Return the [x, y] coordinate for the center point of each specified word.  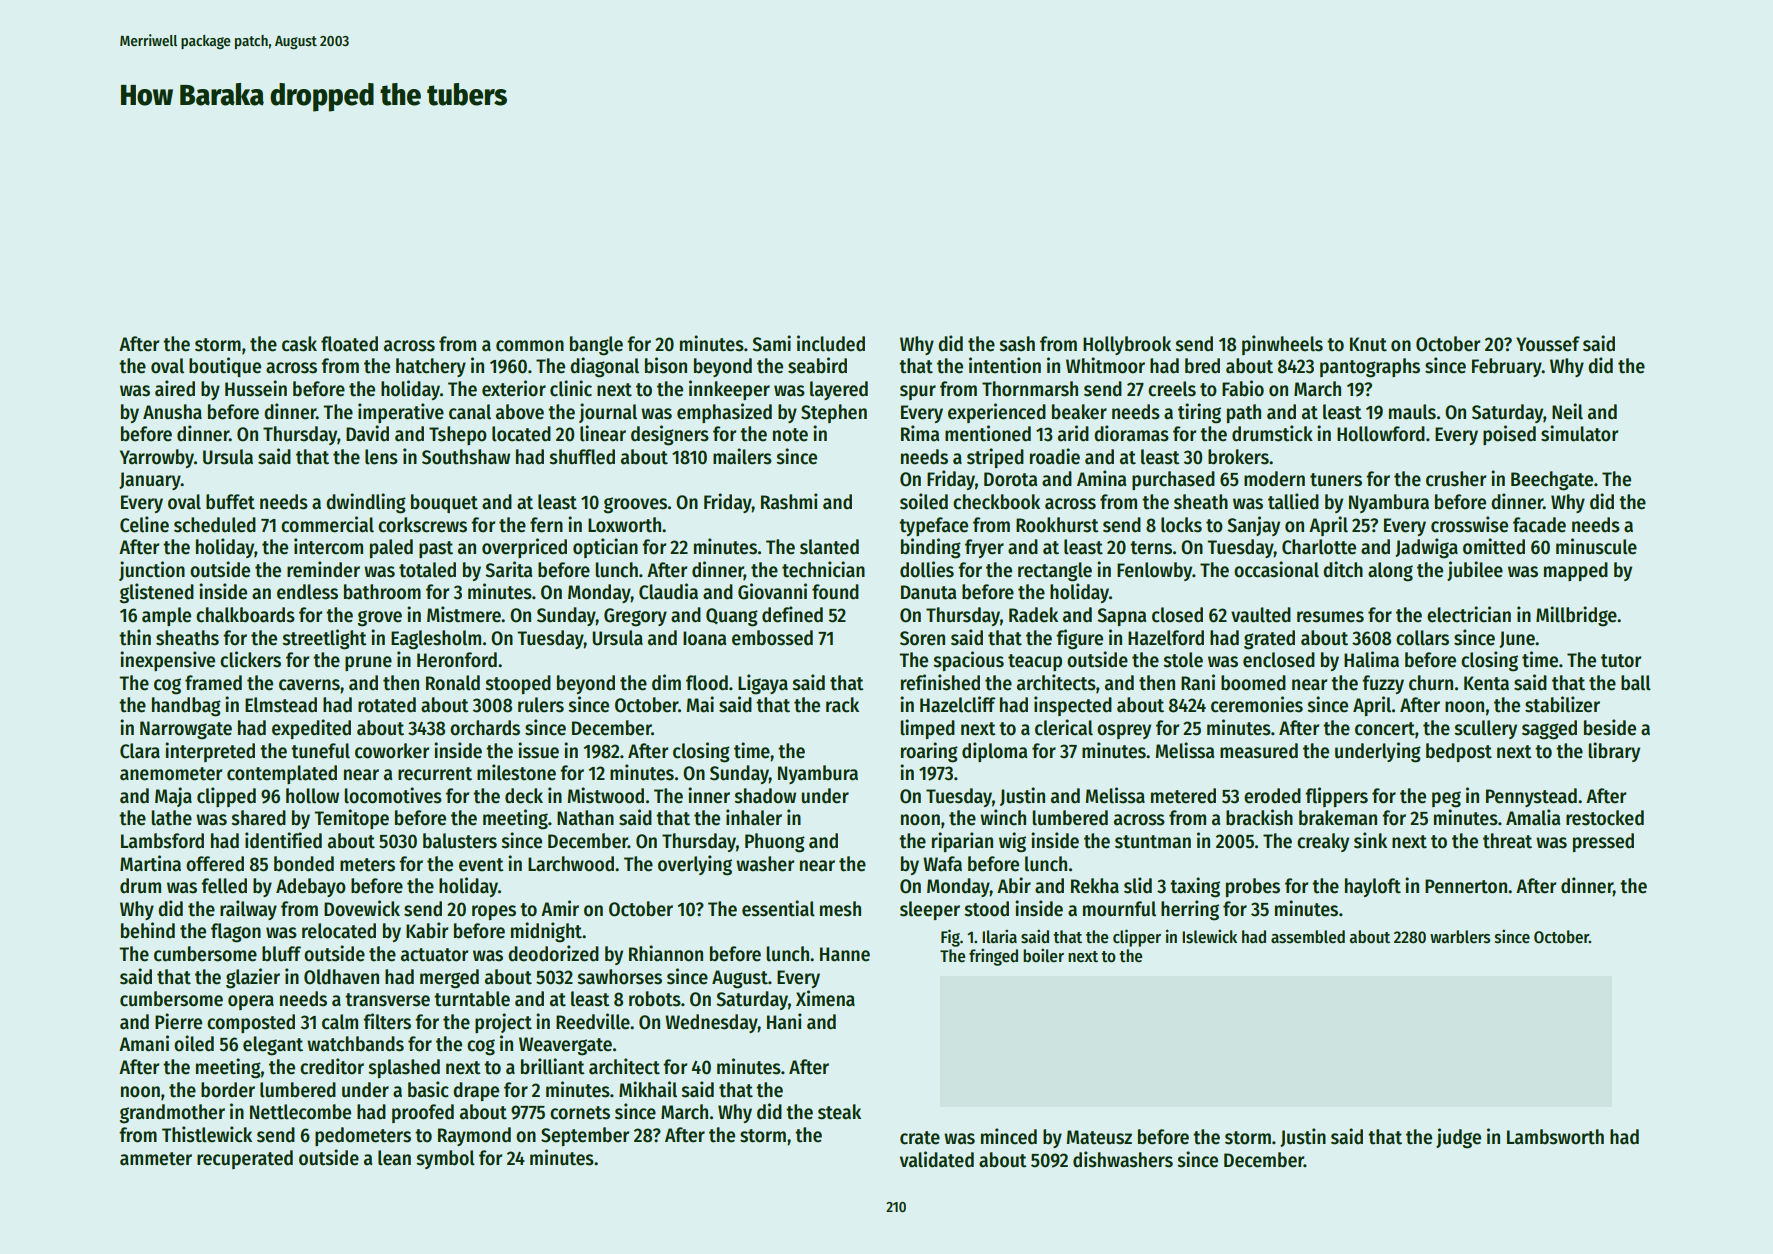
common [530, 346]
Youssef [1548, 344]
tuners [1336, 480]
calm [340, 1022]
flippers [1336, 797]
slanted [829, 547]
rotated [387, 705]
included [831, 343]
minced [1009, 1136]
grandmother [172, 1114]
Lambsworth [1555, 1137]
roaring [929, 752]
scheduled [215, 525]
